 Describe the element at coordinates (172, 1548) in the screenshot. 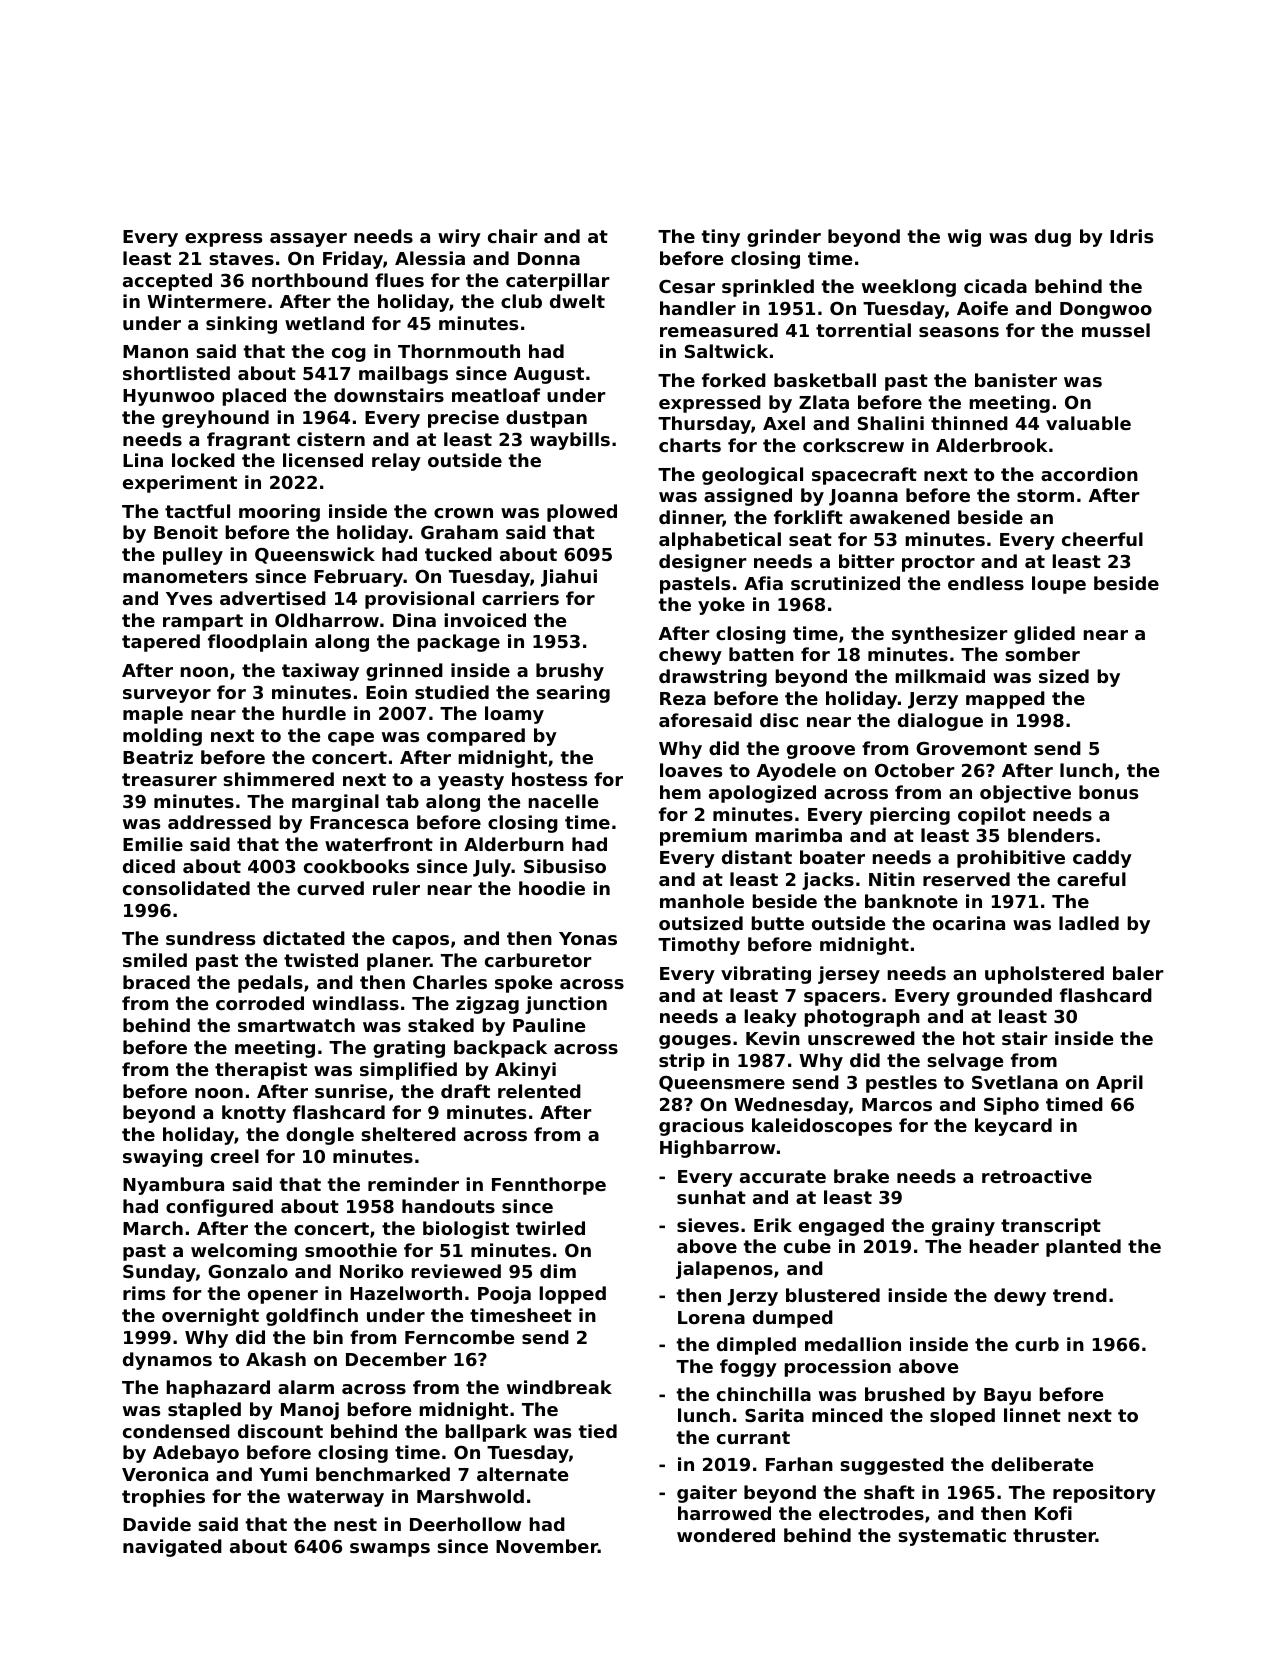

I see `navigated` at that location.
